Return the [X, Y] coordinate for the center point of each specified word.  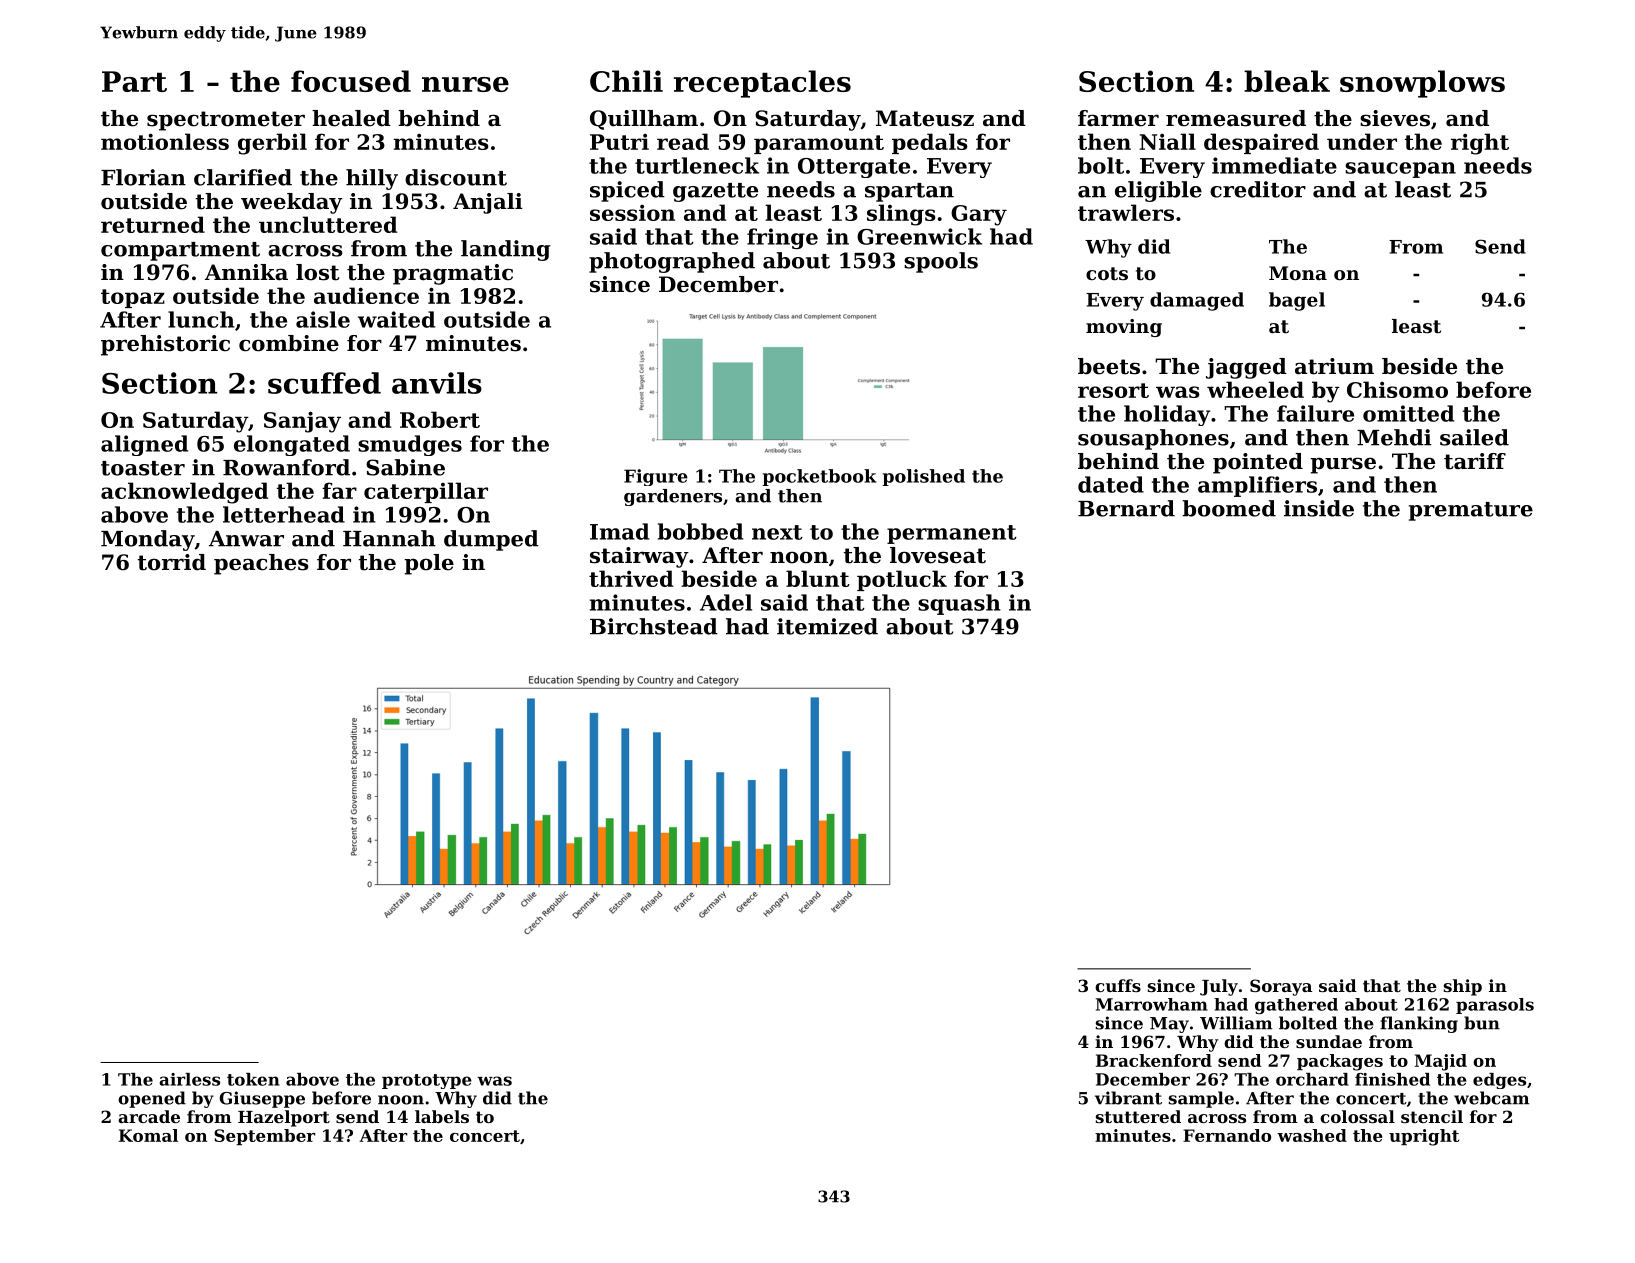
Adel [726, 602]
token [253, 1079]
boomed [1229, 508]
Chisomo [1397, 389]
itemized [827, 626]
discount [456, 177]
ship [1463, 987]
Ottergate [854, 168]
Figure [656, 477]
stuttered [1138, 1116]
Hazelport [284, 1118]
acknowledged [184, 493]
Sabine [405, 467]
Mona [1298, 273]
